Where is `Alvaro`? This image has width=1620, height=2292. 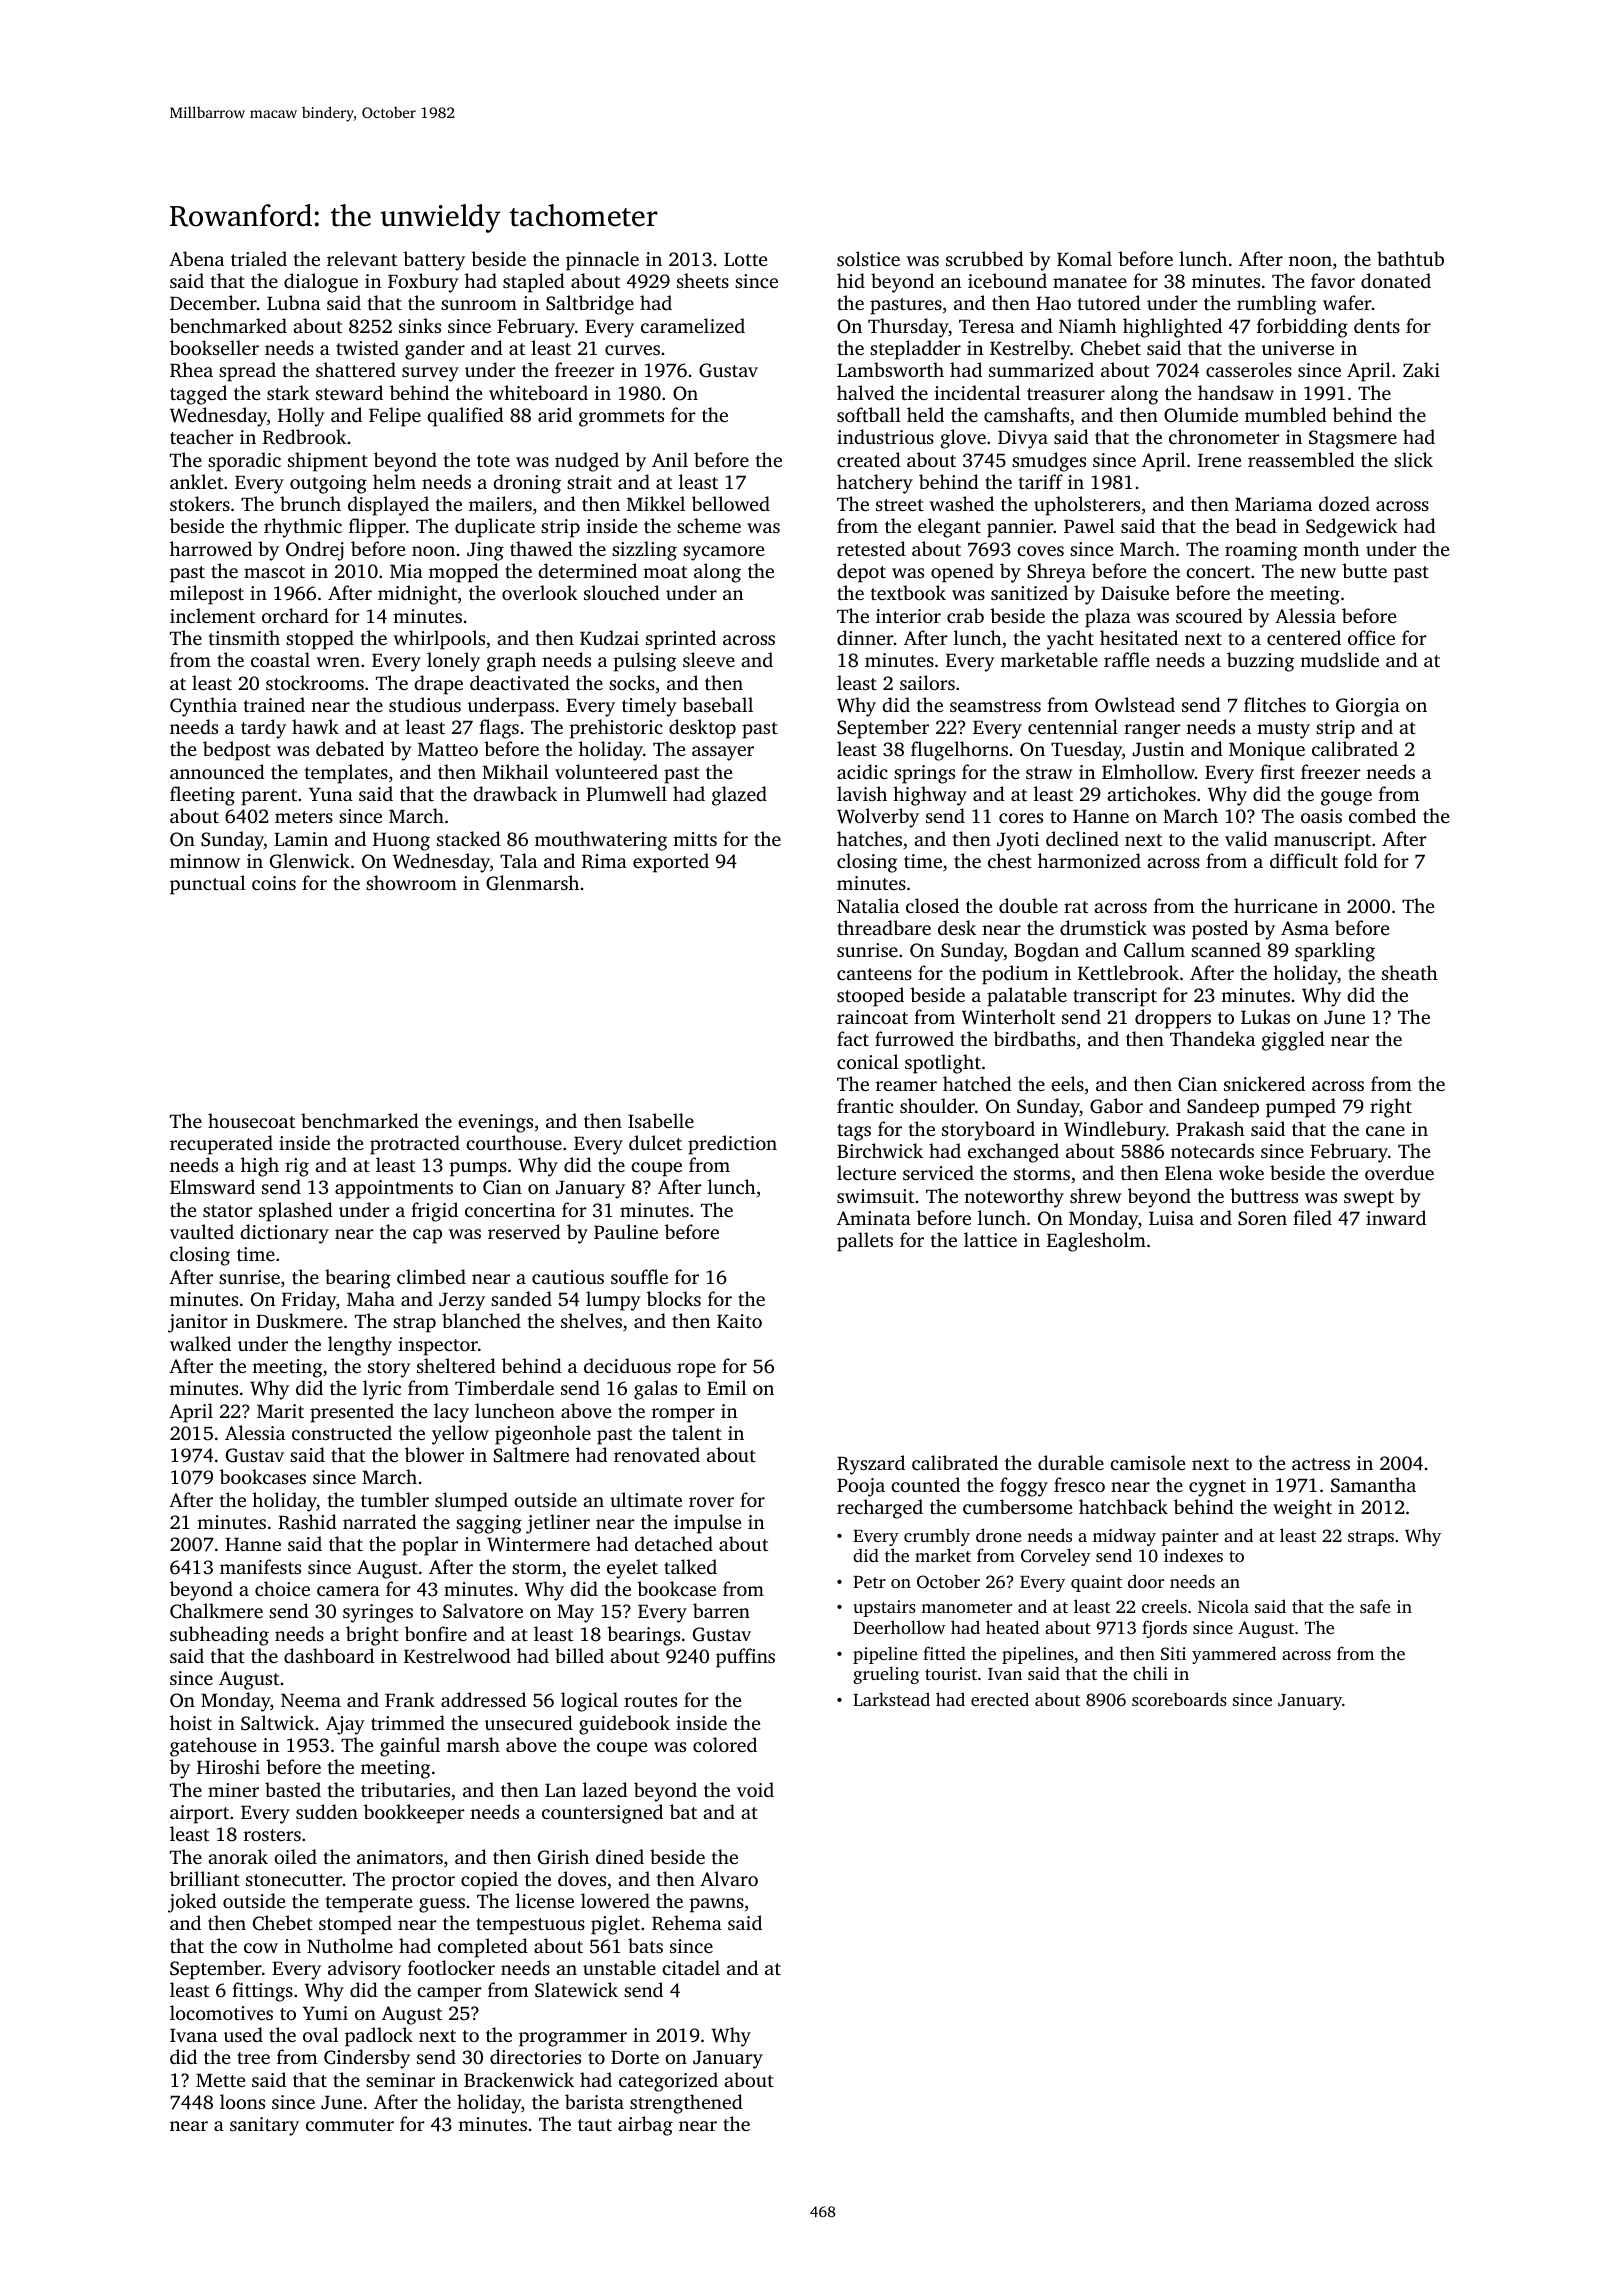 Alvaro is located at coordinates (729, 1878).
